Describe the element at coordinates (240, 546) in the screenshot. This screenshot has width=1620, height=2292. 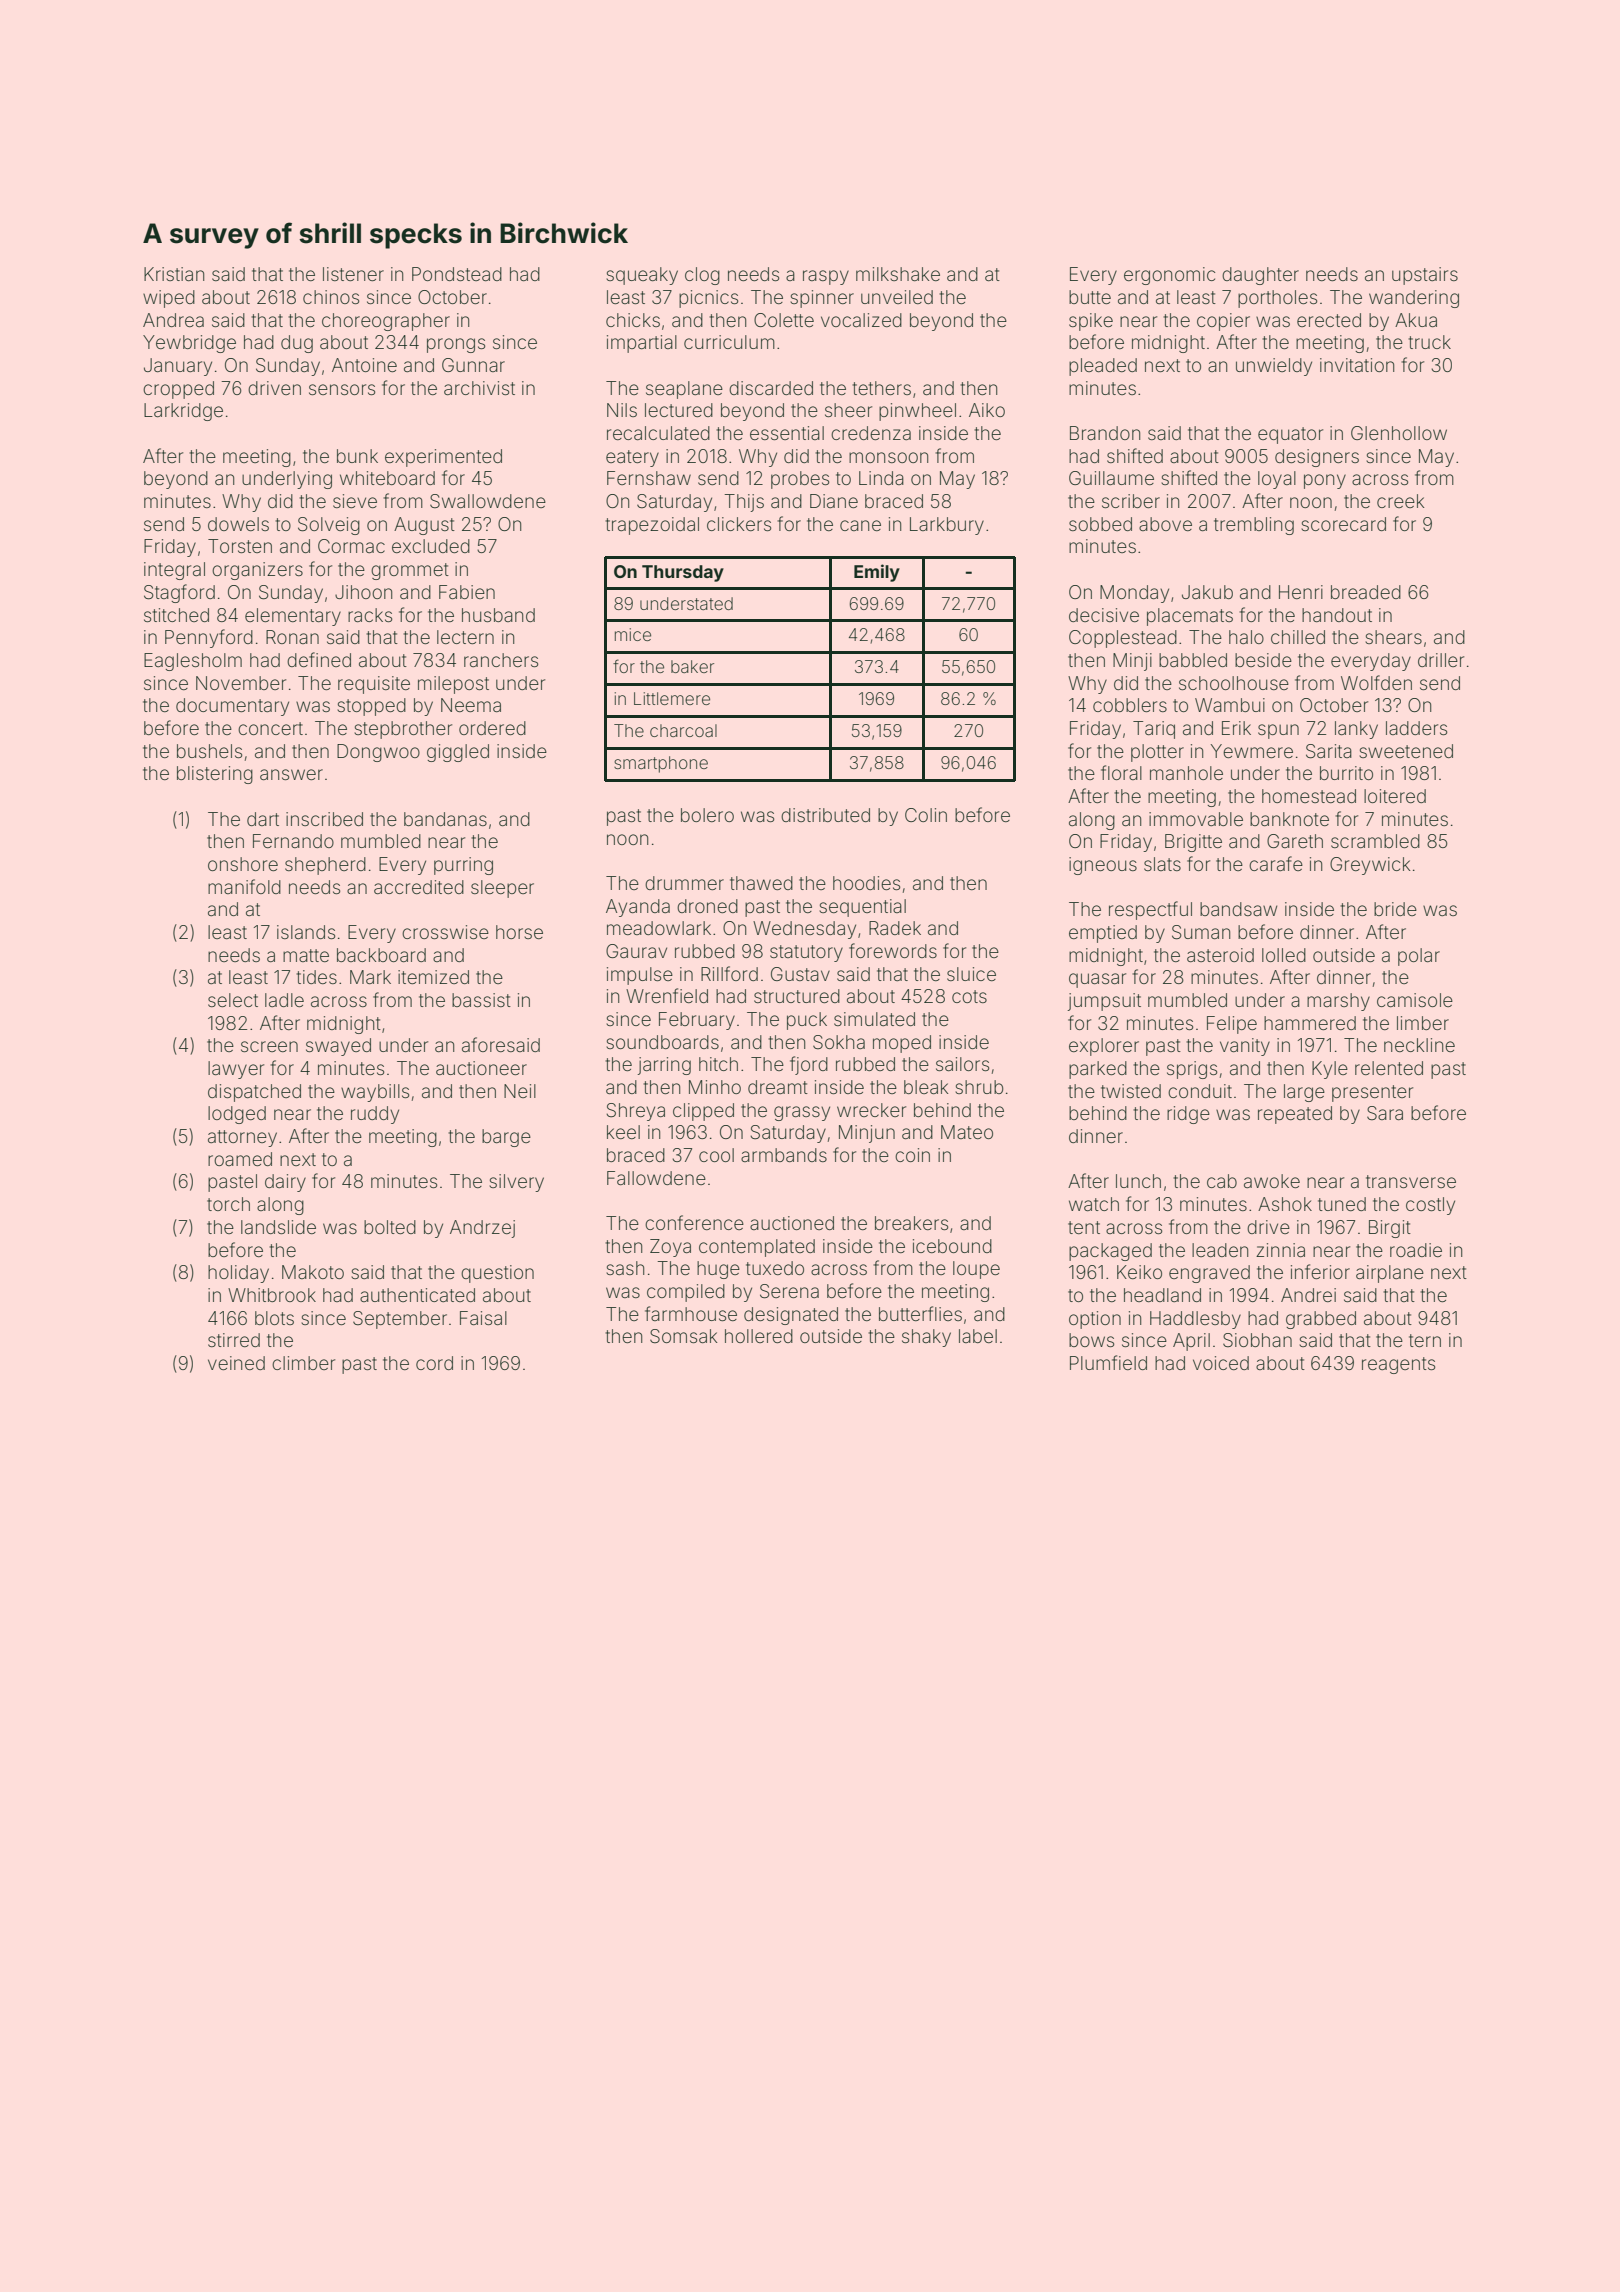
I see `Torsten` at that location.
